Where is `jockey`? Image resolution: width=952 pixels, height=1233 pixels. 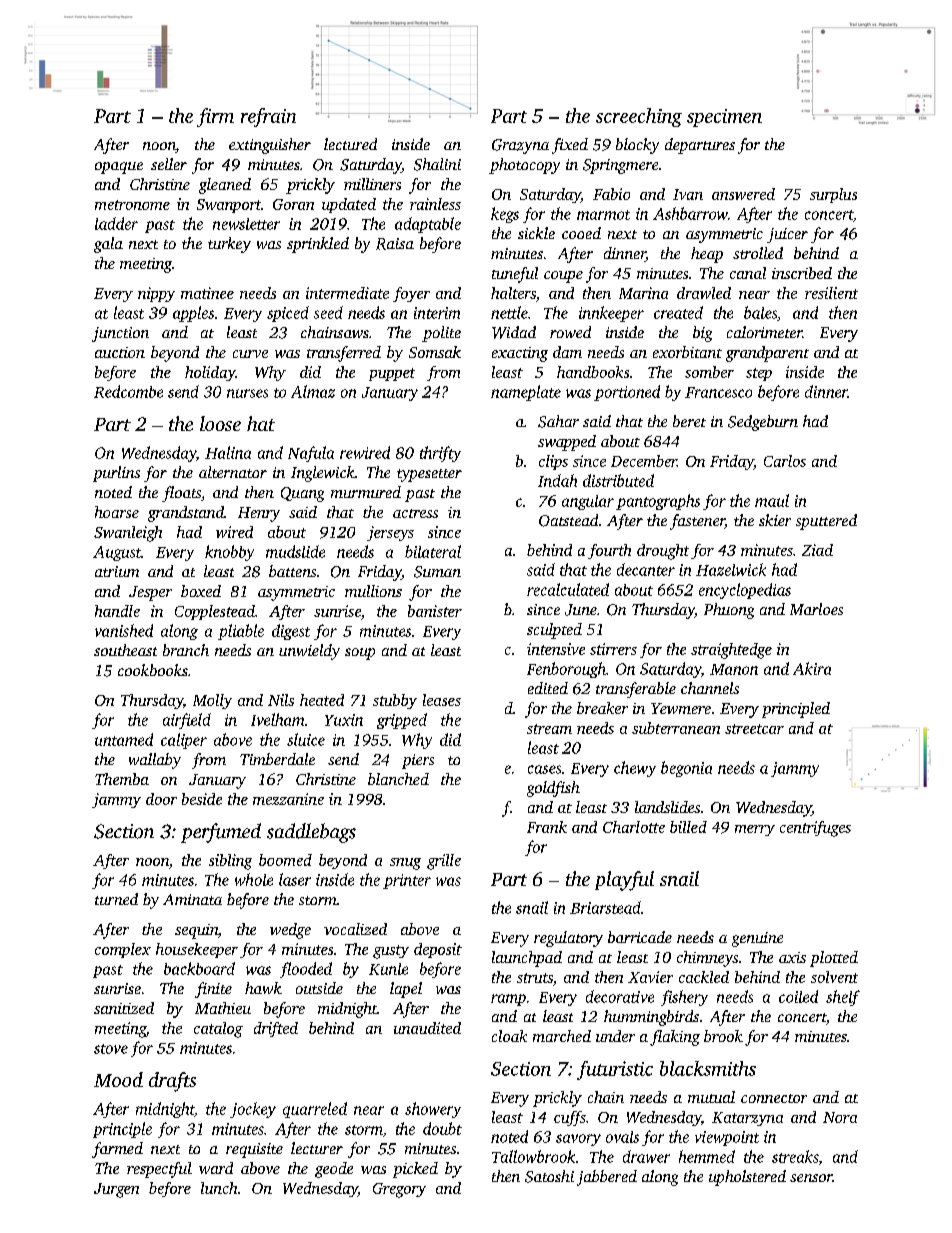
jockey is located at coordinates (253, 1110).
